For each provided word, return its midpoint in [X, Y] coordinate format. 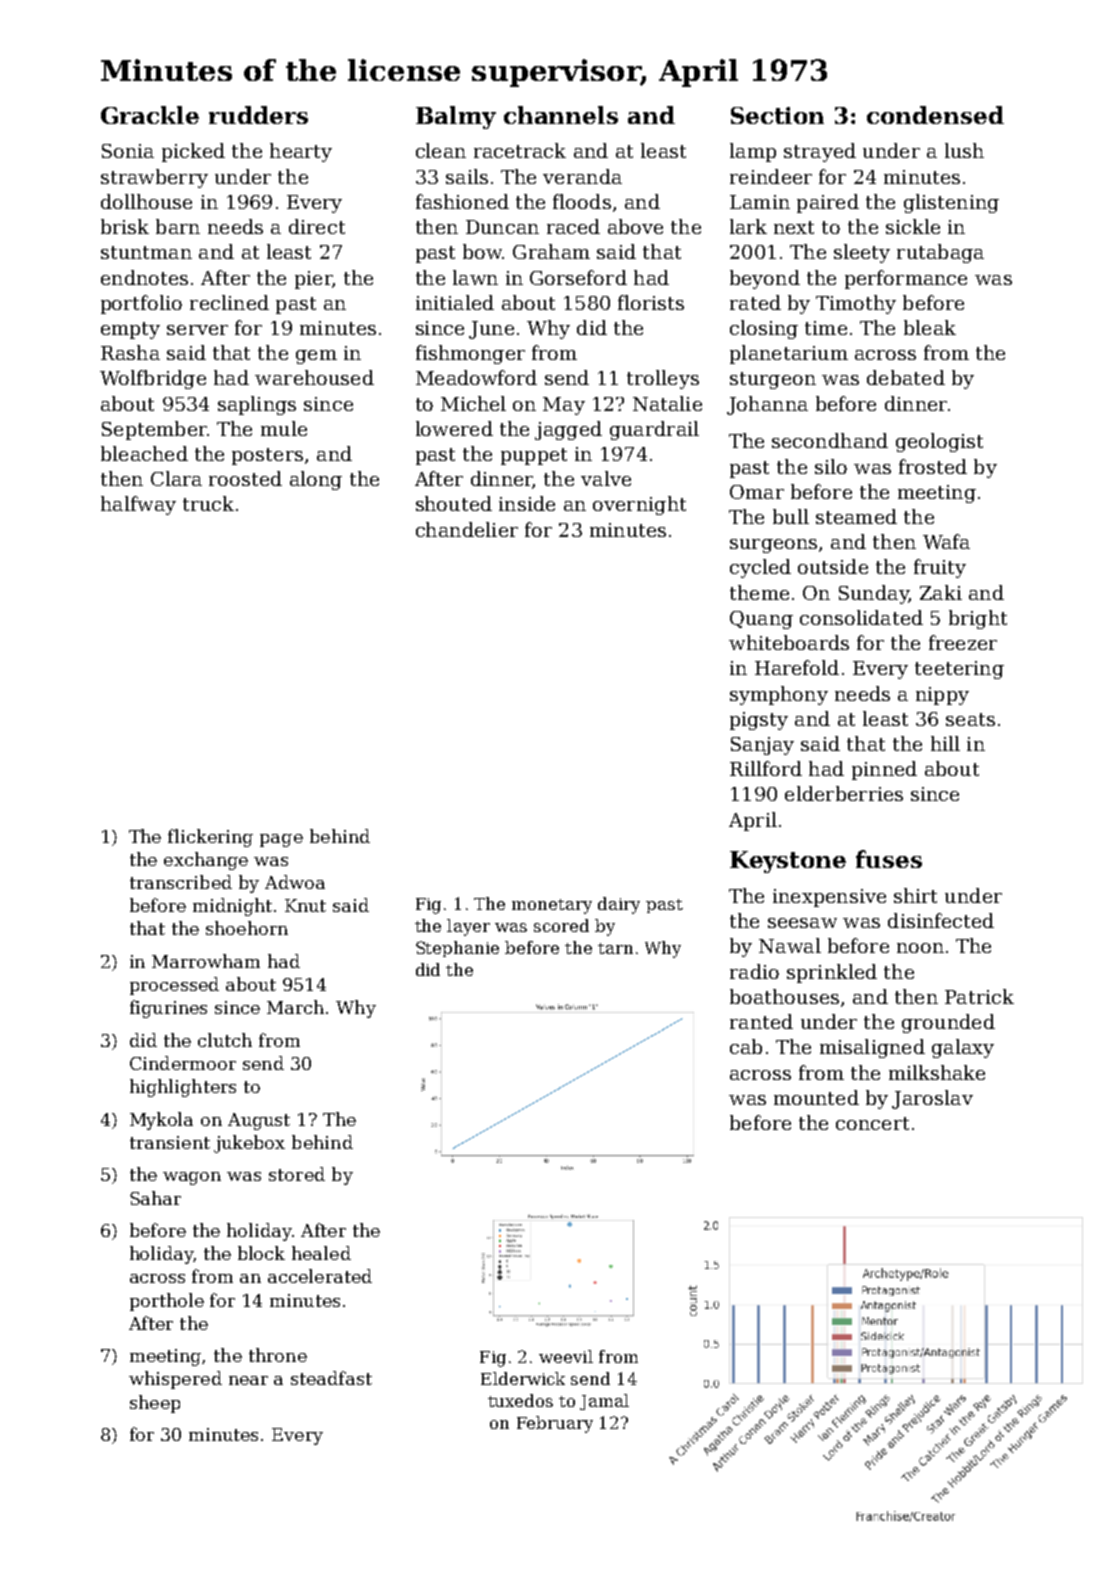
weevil [566, 1356]
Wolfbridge [153, 379]
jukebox [249, 1144]
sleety [862, 253]
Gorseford [578, 277]
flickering [210, 838]
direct [317, 226]
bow [482, 251]
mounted [816, 1097]
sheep [155, 1404]
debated [906, 377]
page [281, 840]
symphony [779, 695]
